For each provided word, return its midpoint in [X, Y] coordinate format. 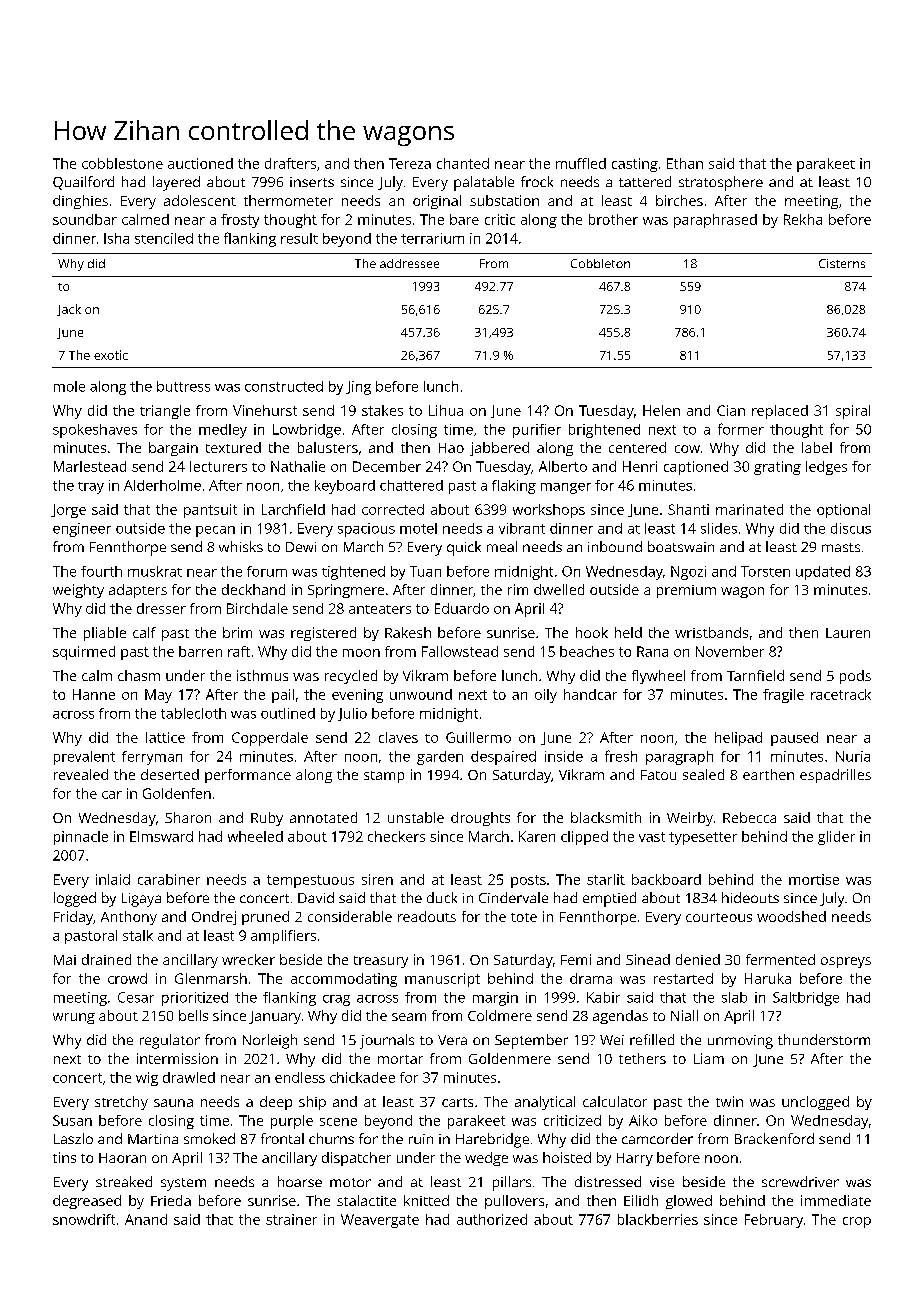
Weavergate [380, 1221]
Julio [352, 714]
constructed [284, 386]
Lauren [848, 633]
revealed [81, 774]
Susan [72, 1120]
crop [857, 1222]
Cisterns [842, 263]
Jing [358, 388]
